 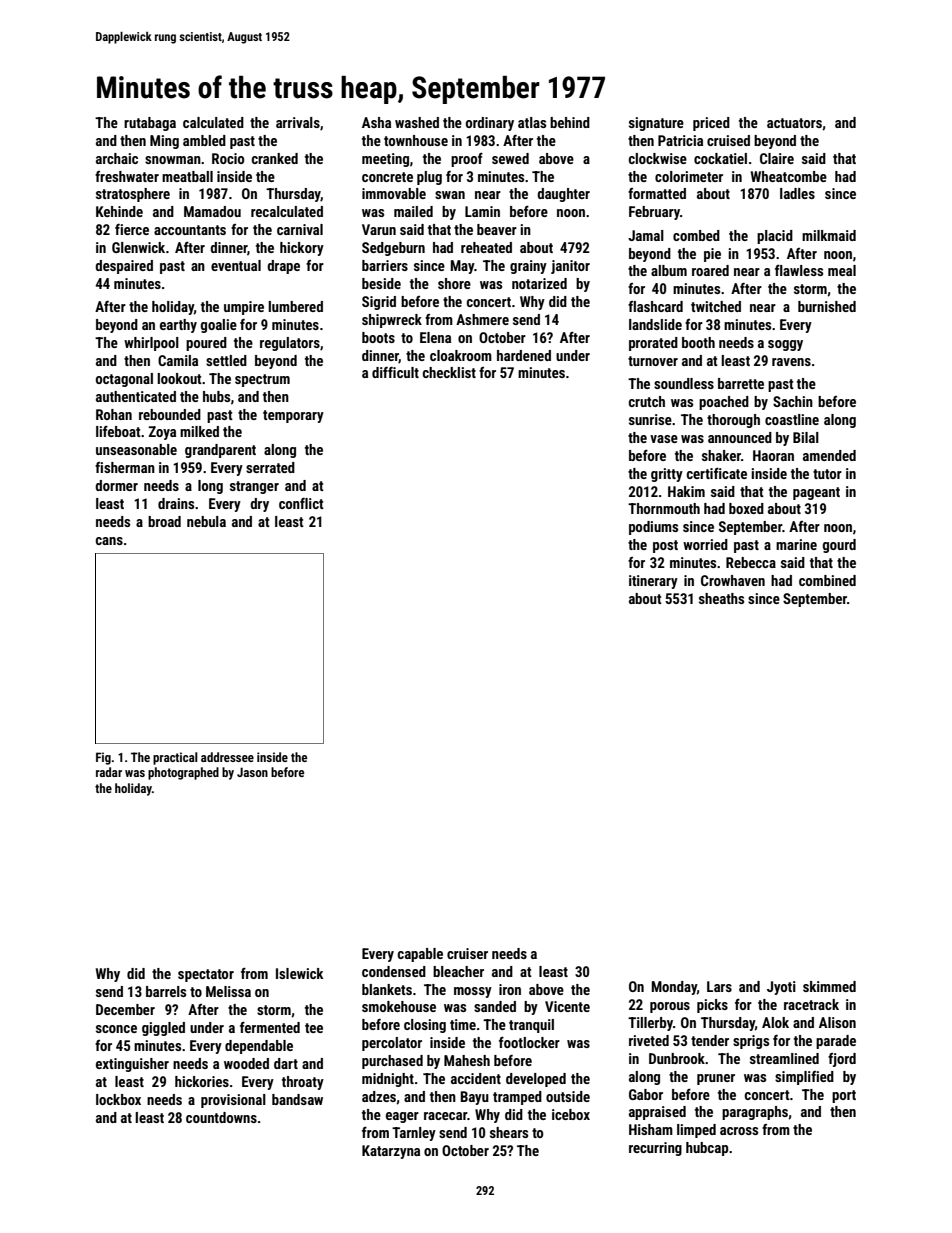 What do you see at coordinates (647, 401) in the screenshot?
I see `crutch` at bounding box center [647, 401].
